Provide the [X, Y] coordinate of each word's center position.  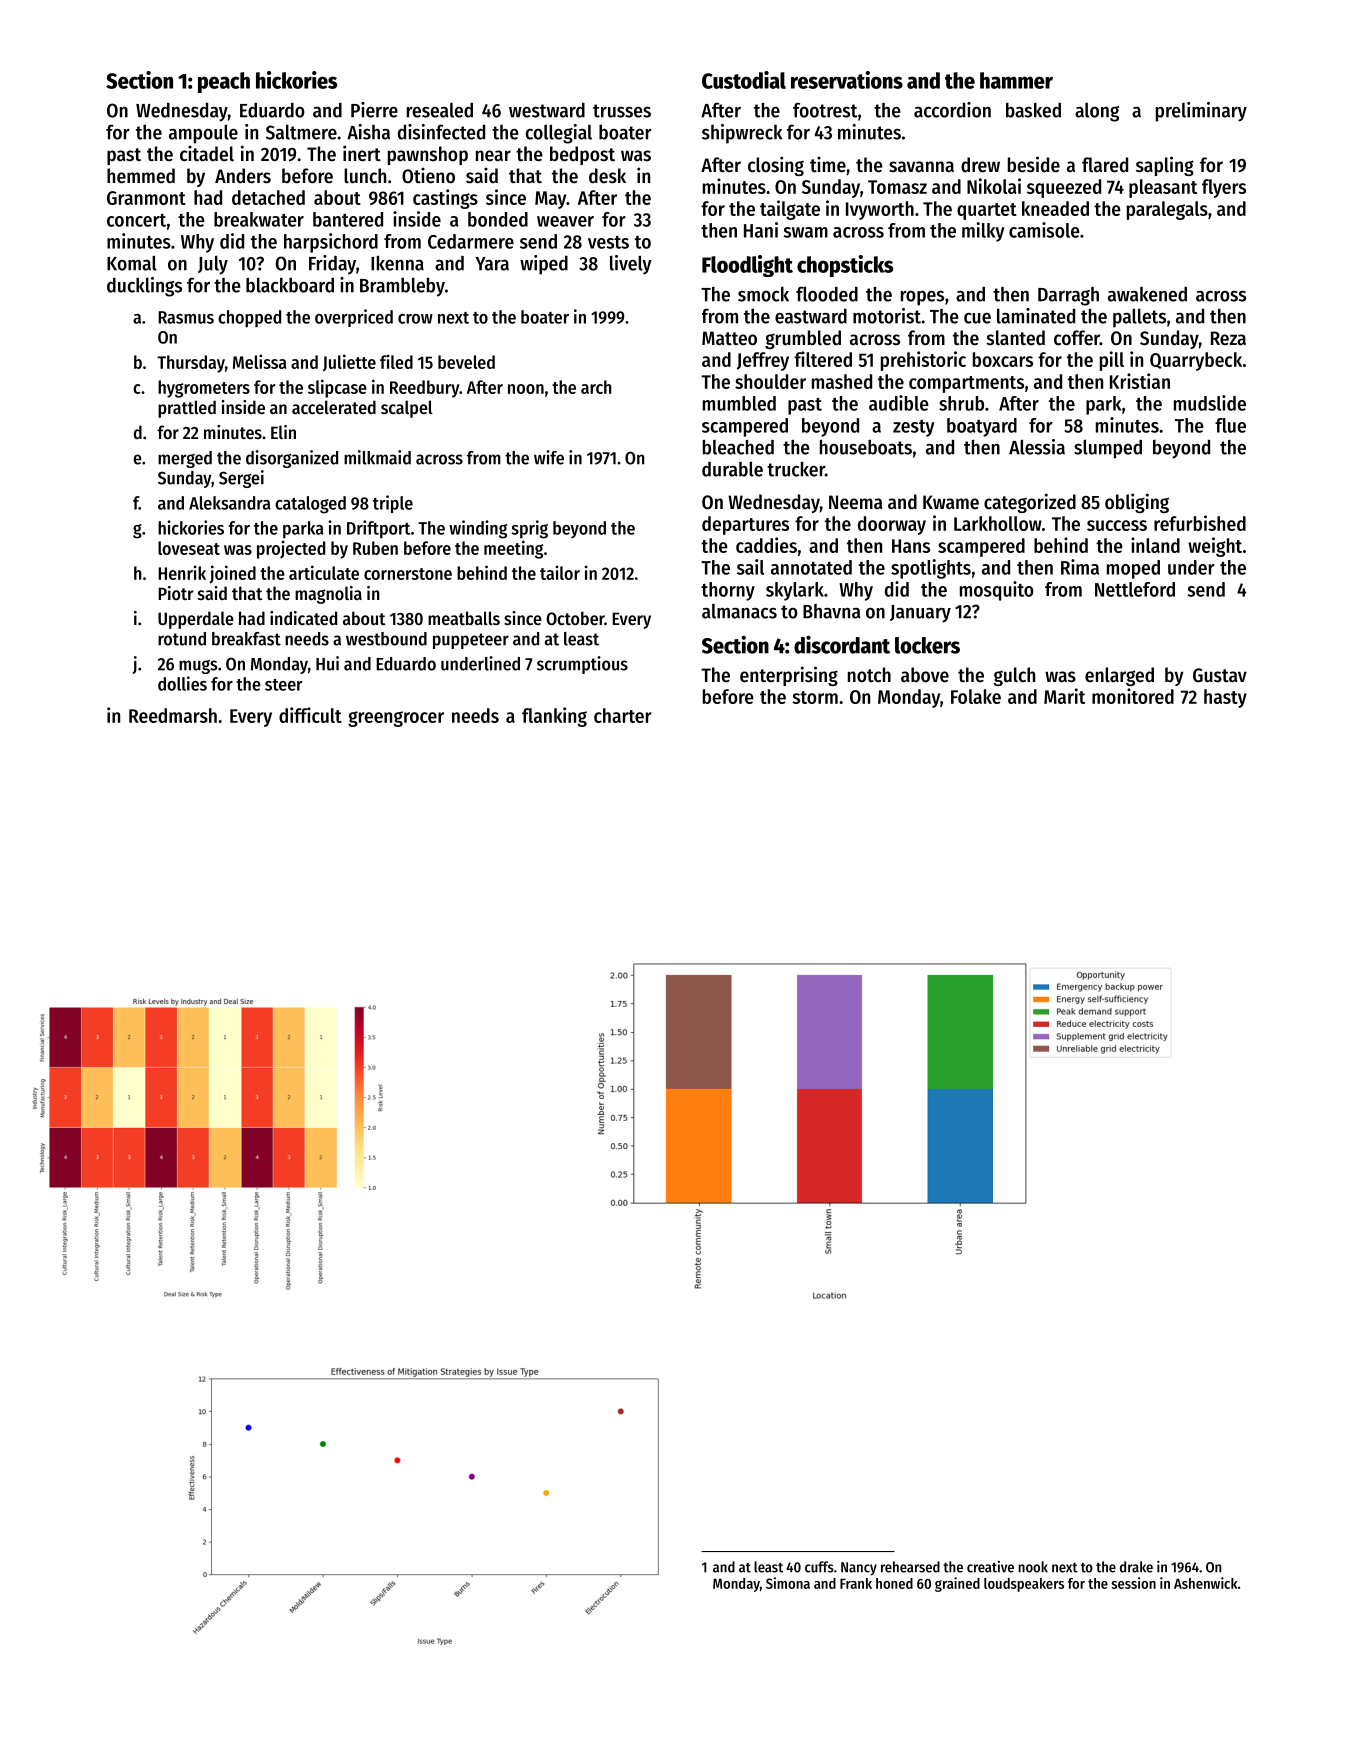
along [1097, 112]
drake [1136, 1567]
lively [631, 265]
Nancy [859, 1569]
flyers [1224, 188]
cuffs [819, 1567]
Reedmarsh [173, 715]
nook [1033, 1567]
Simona [788, 1583]
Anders [243, 176]
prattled [187, 409]
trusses [622, 111]
